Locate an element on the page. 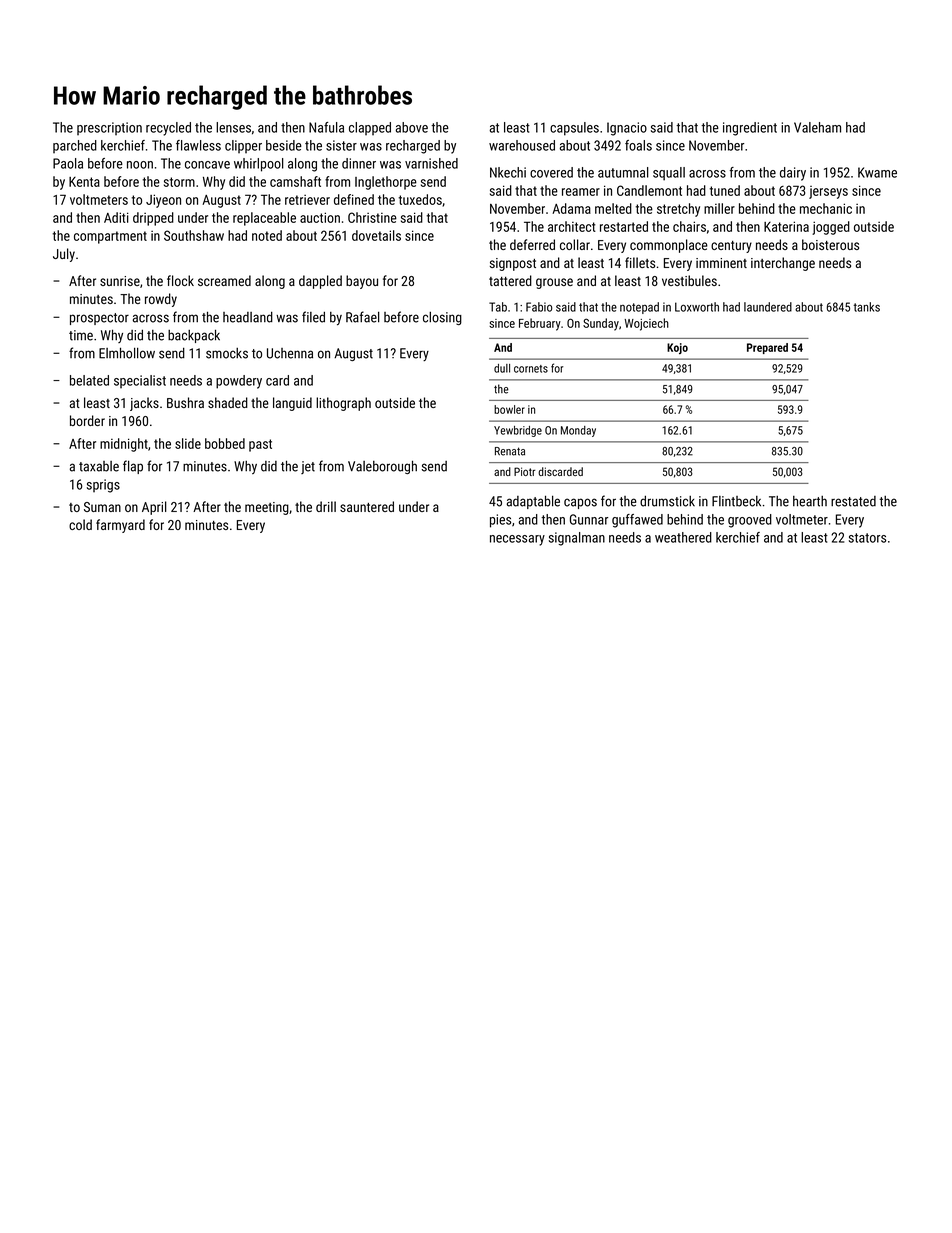 The image size is (952, 1233). backpack is located at coordinates (194, 336).
